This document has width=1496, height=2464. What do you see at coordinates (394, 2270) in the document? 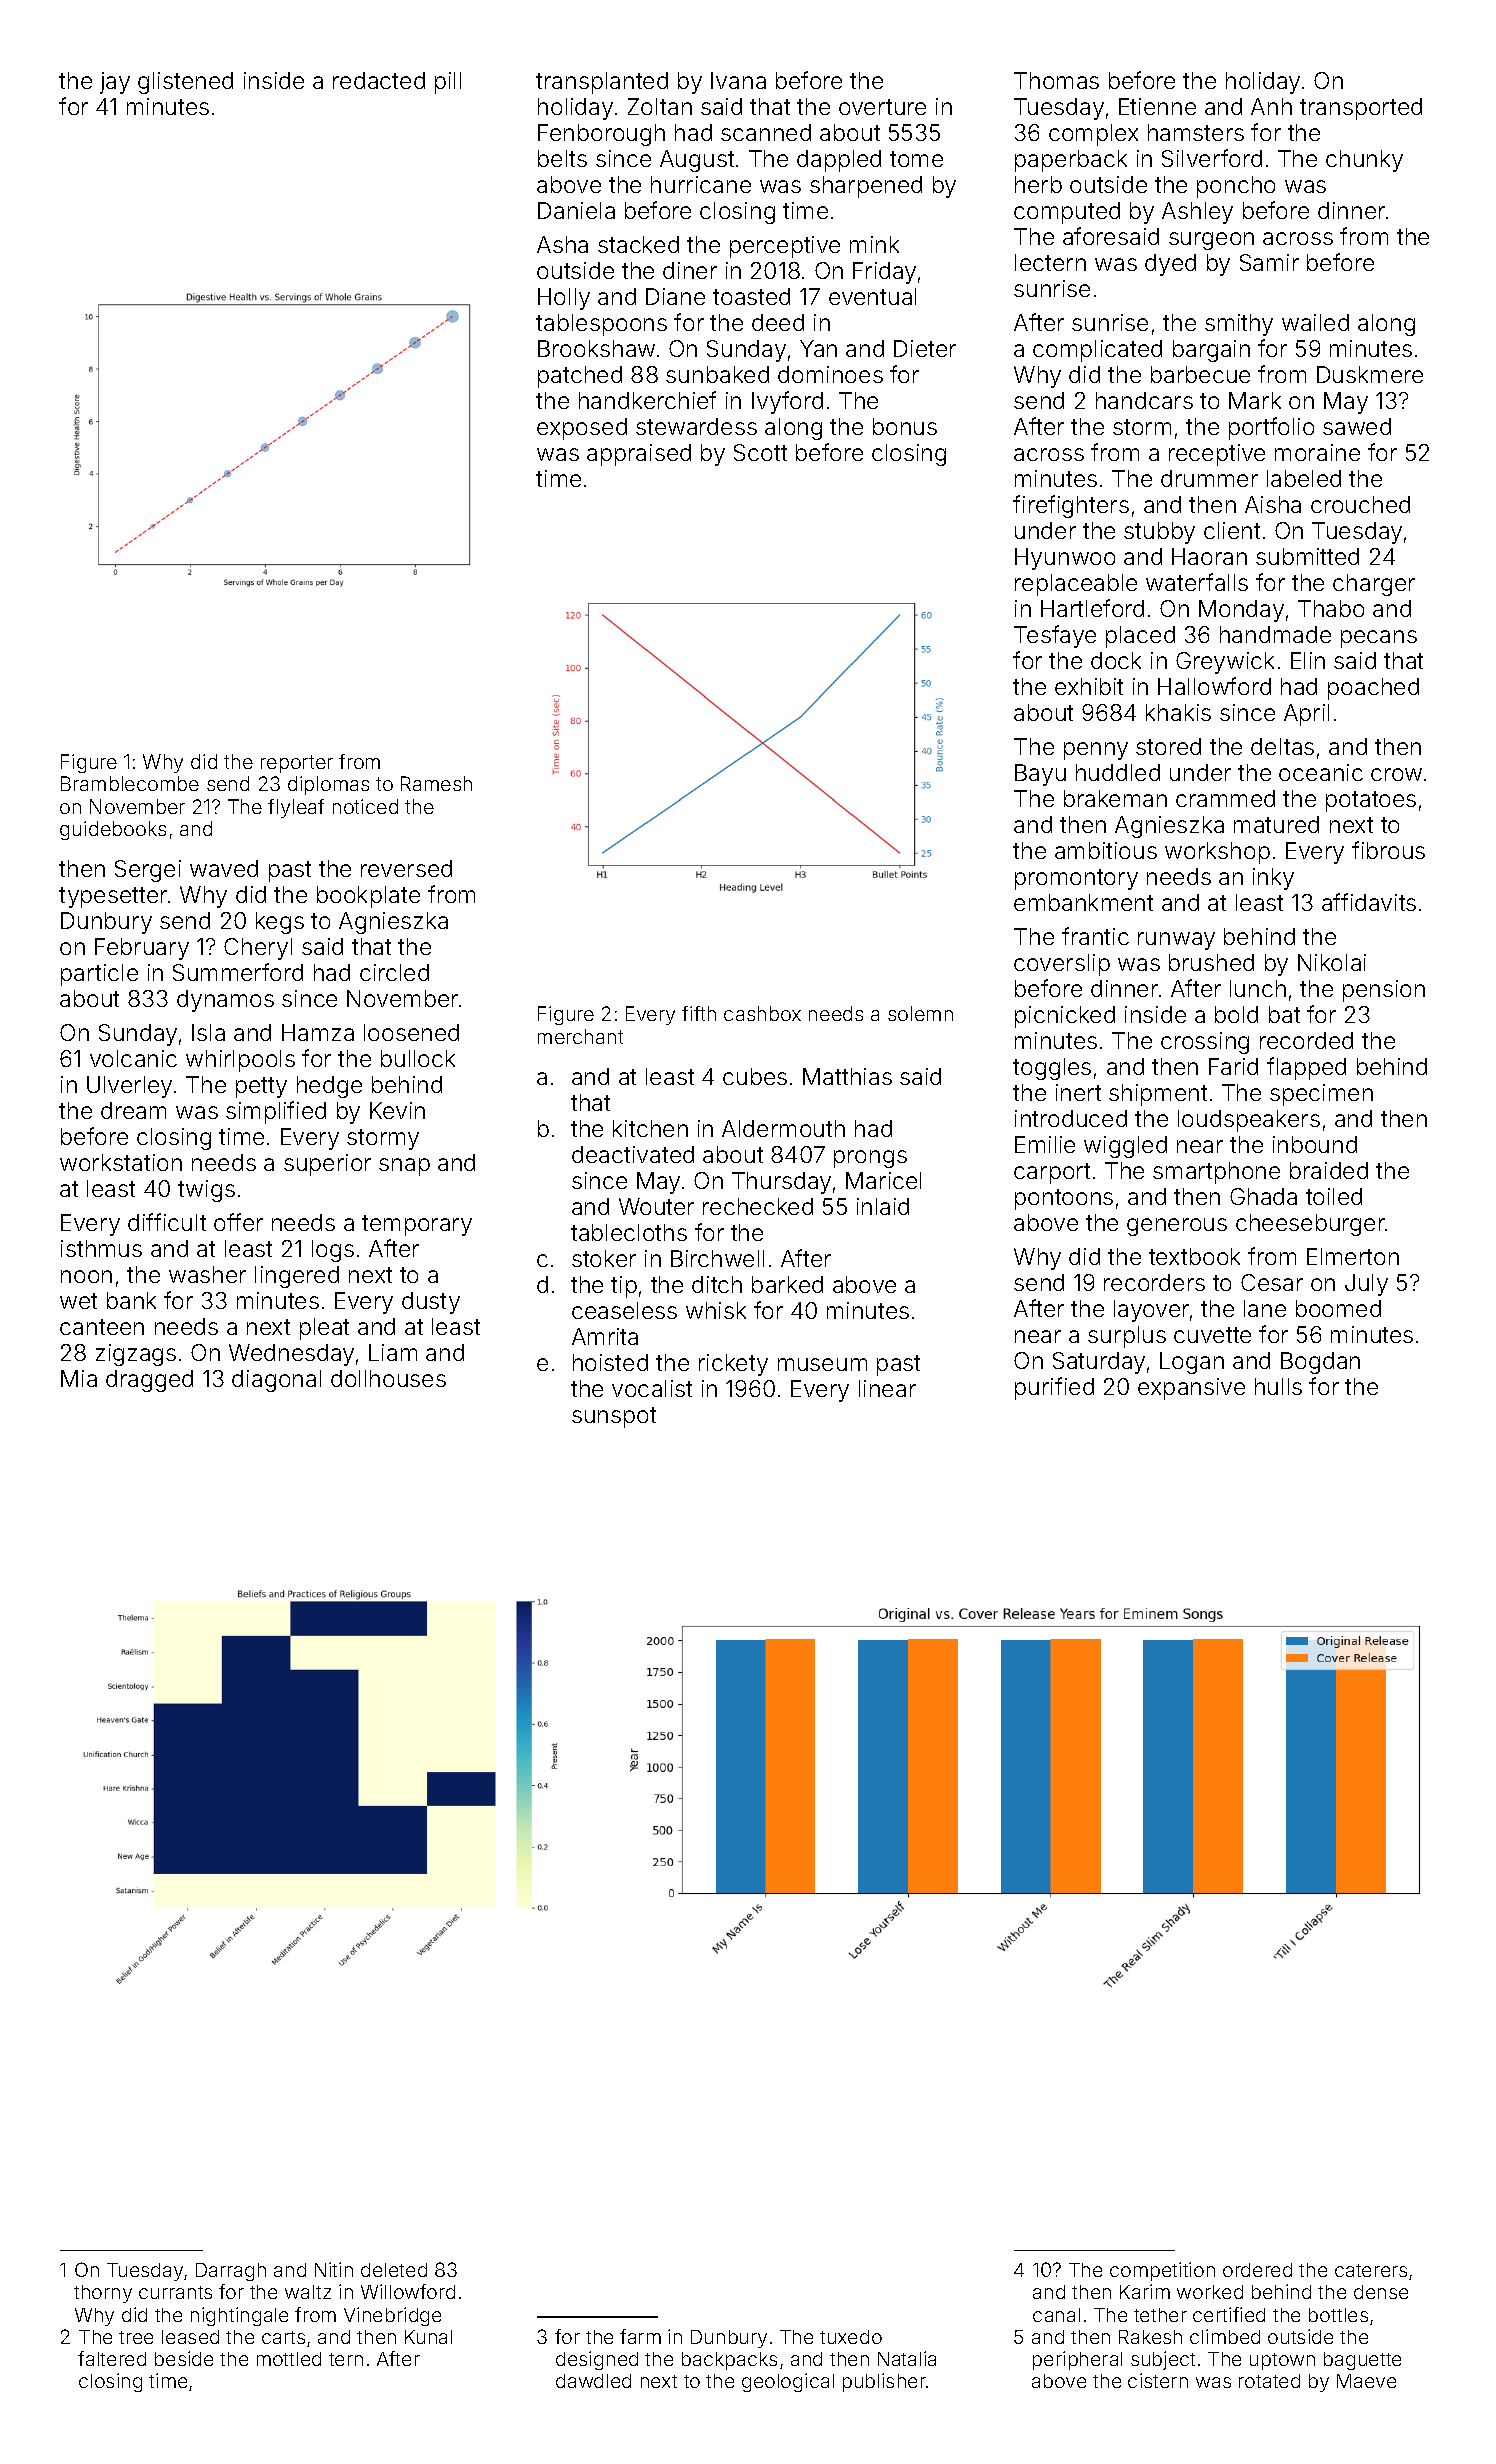
I see `deleted` at bounding box center [394, 2270].
